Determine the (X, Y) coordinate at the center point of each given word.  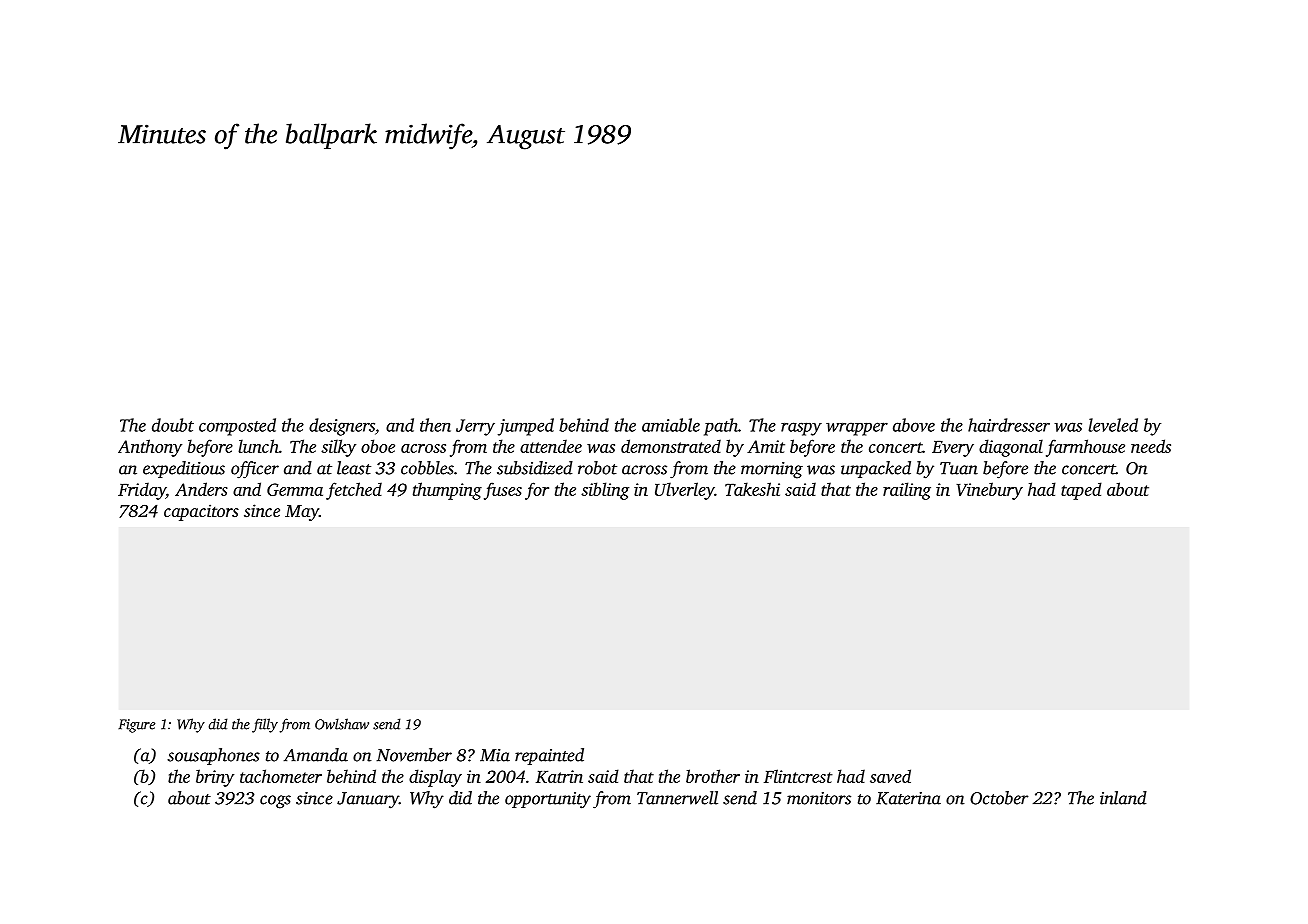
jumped (526, 427)
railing (907, 491)
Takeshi (752, 489)
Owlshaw (342, 724)
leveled (1113, 425)
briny (215, 778)
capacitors (201, 512)
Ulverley (685, 491)
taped (1081, 491)
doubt (173, 425)
